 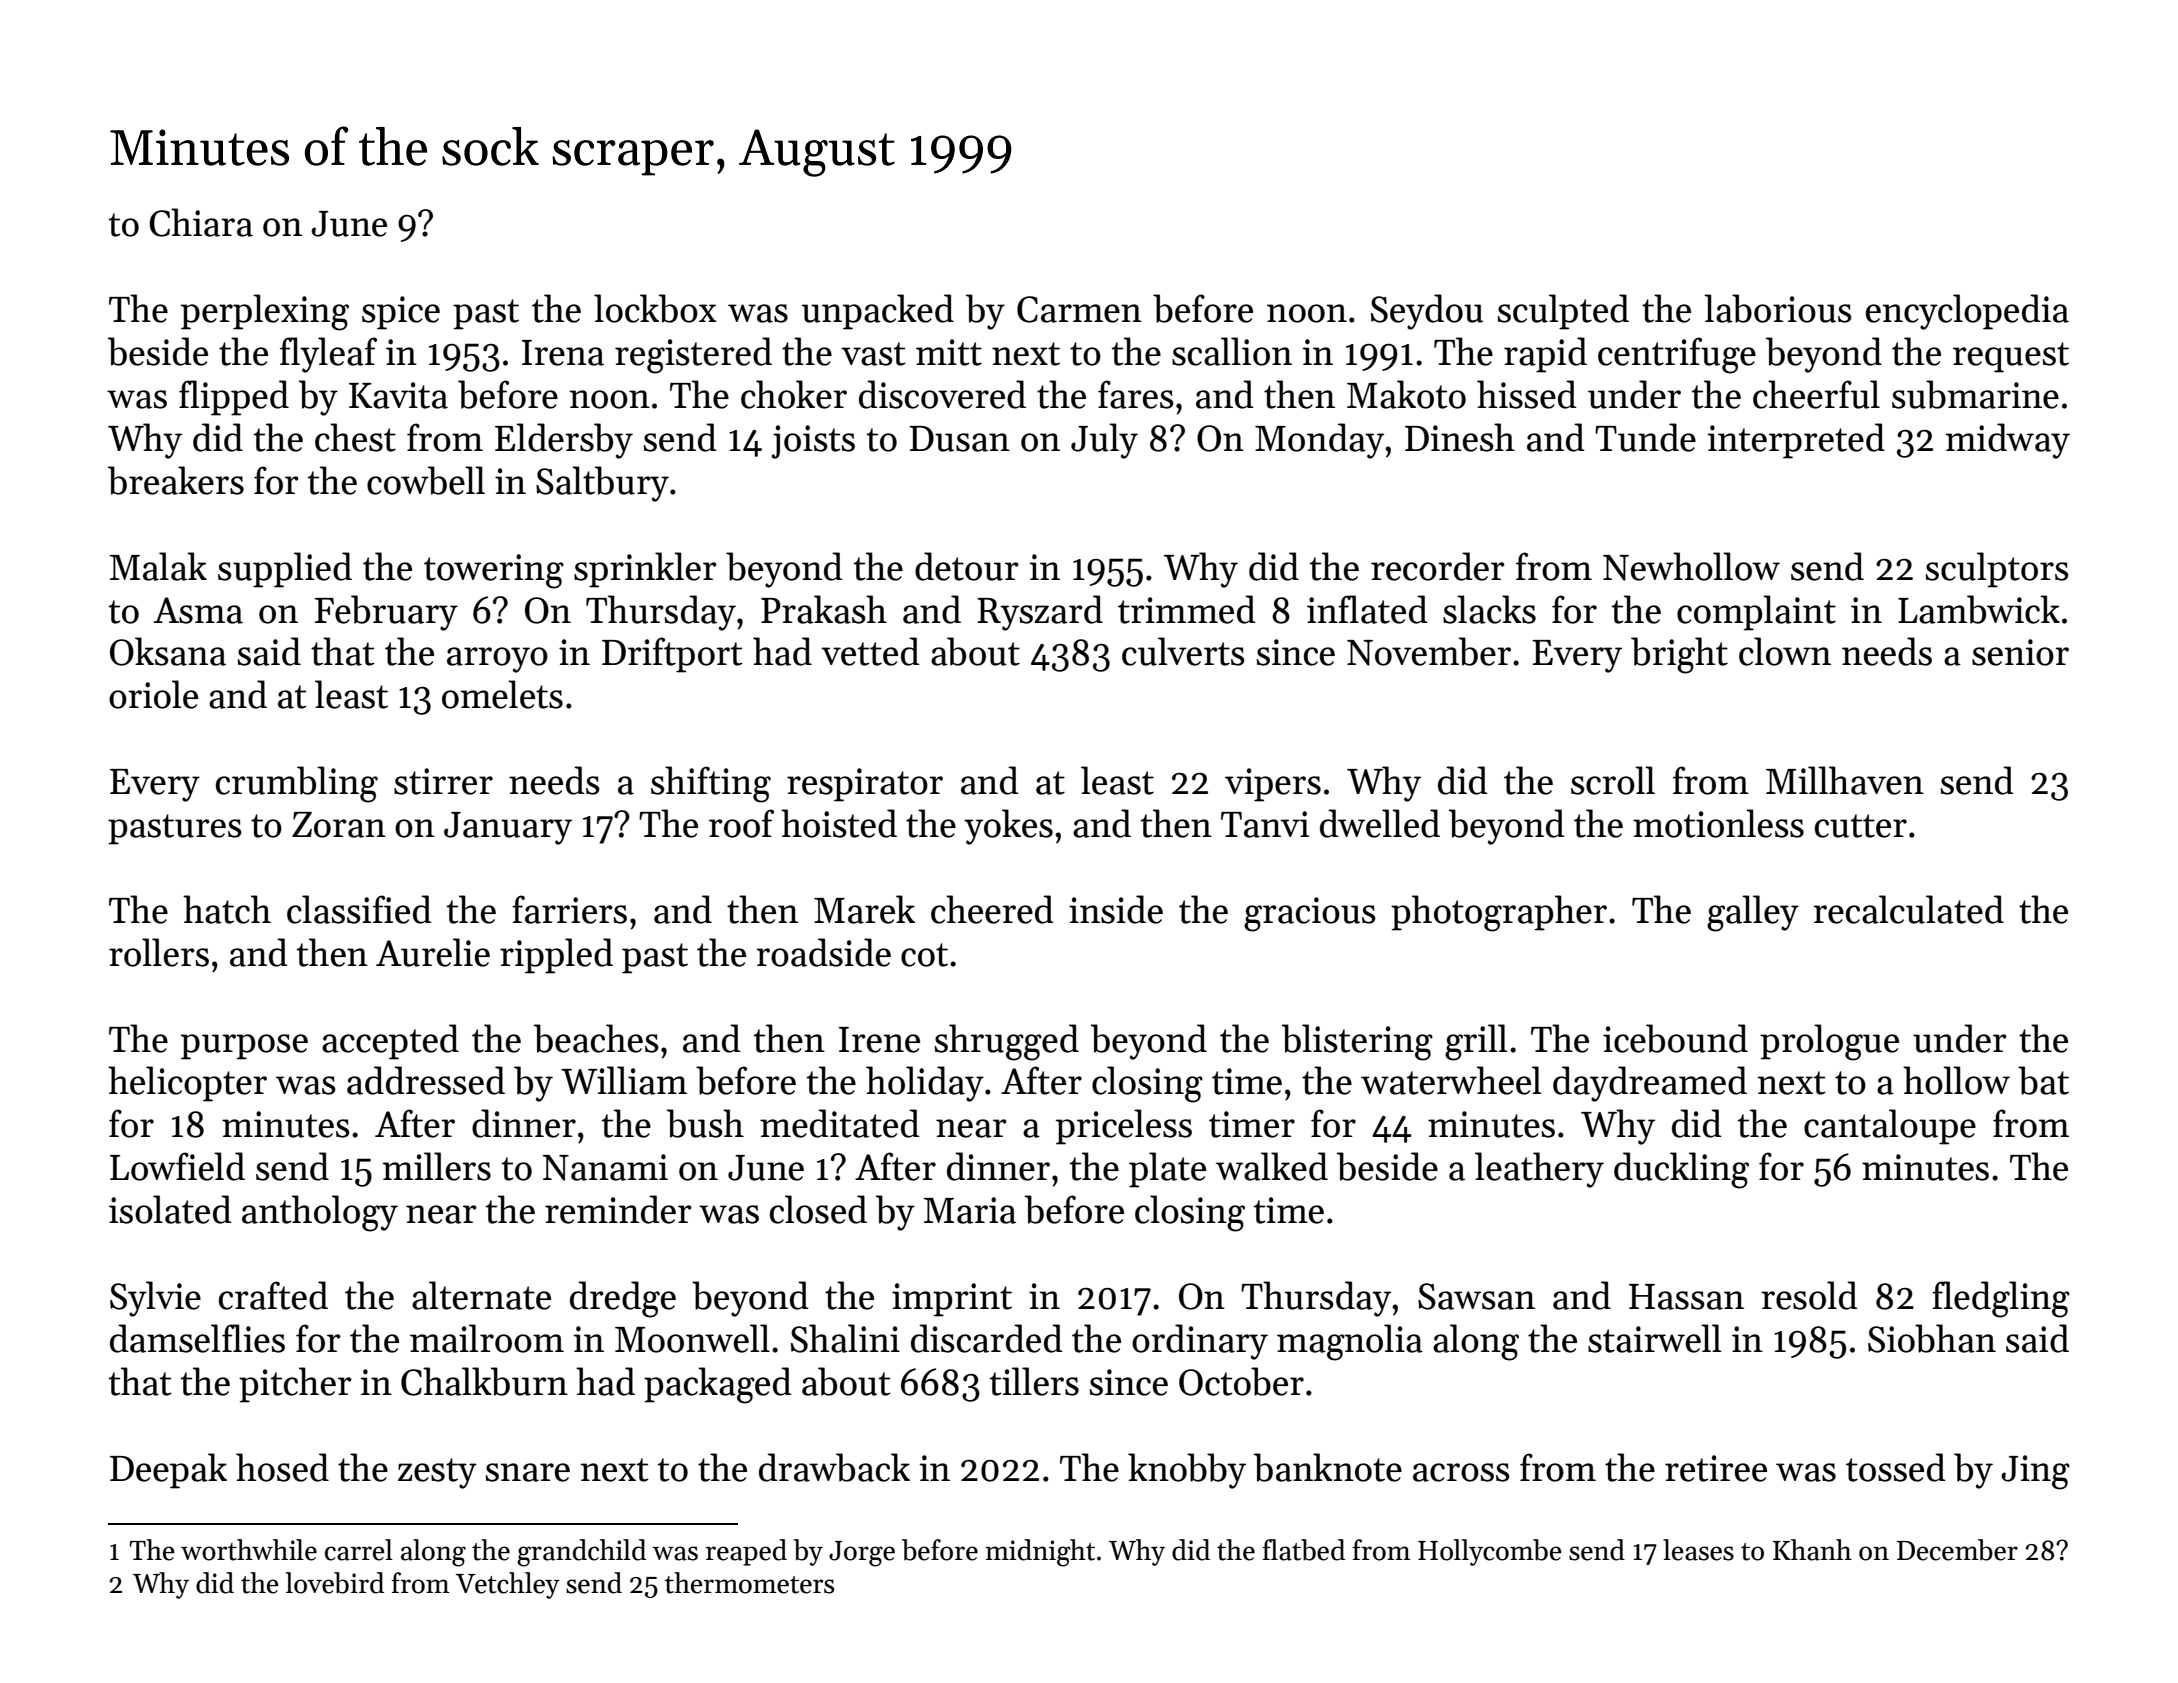 What do you see at coordinates (1679, 655) in the document?
I see `bright` at bounding box center [1679, 655].
